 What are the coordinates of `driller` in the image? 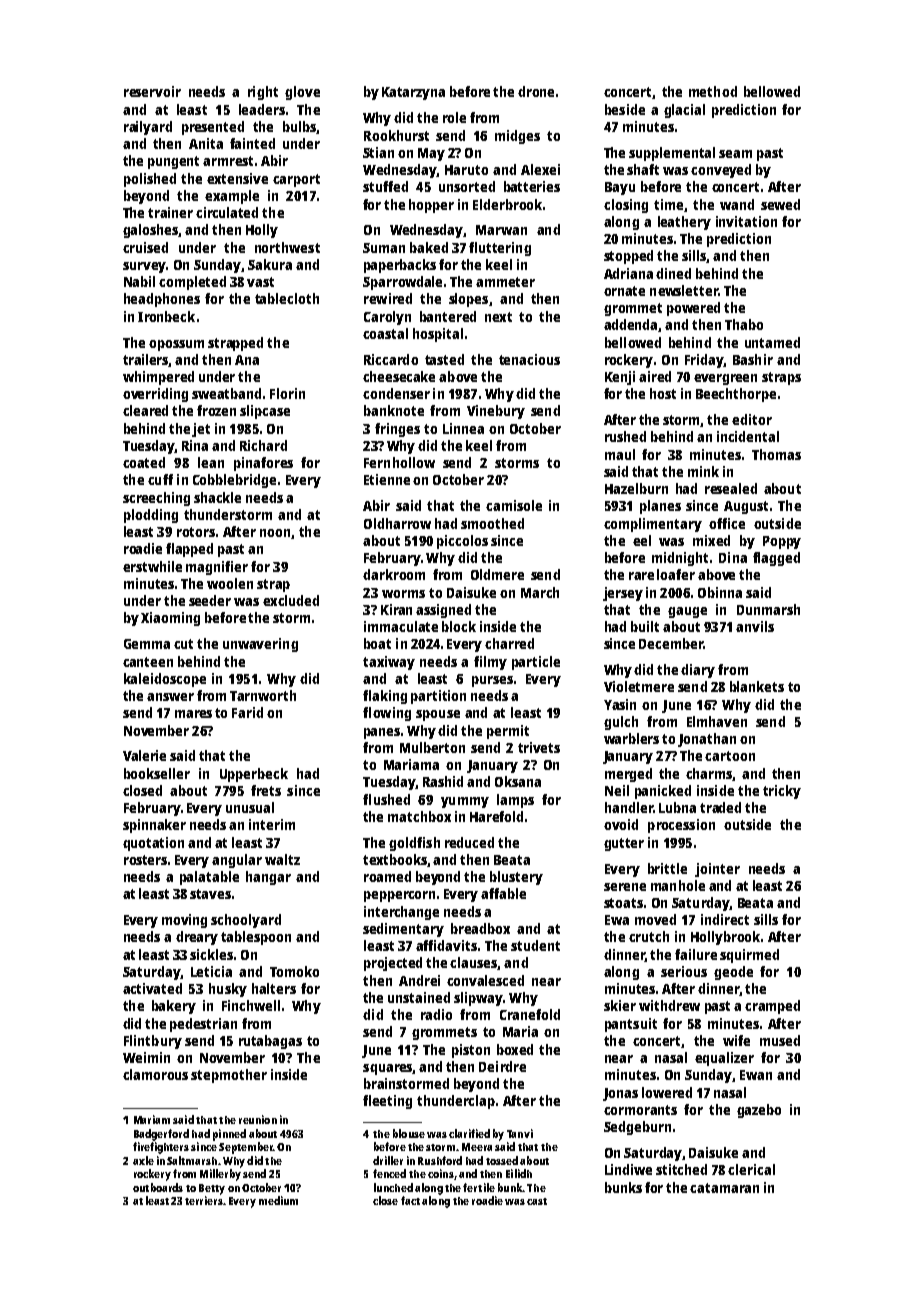 It's located at (388, 1160).
